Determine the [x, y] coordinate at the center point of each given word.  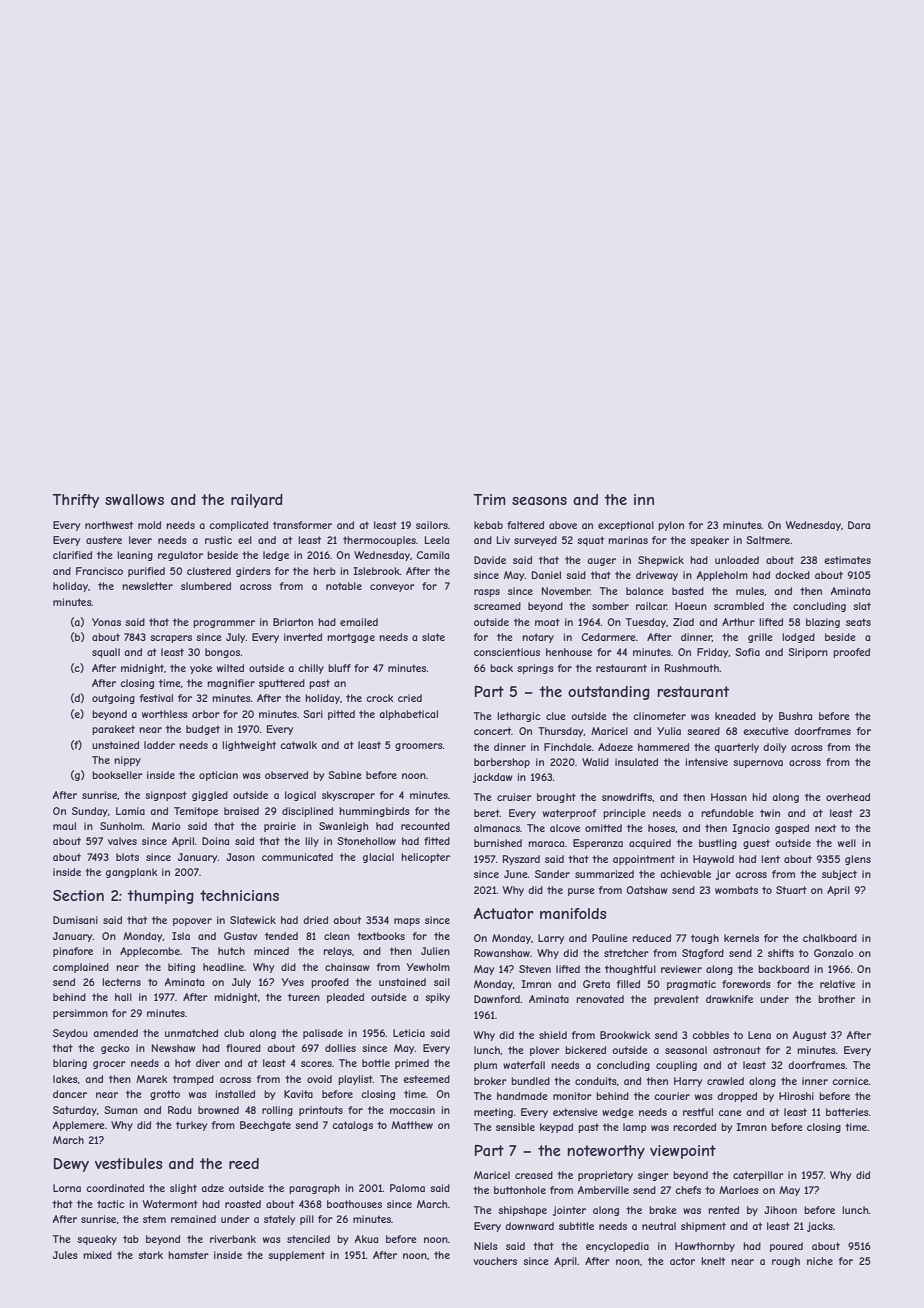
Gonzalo [834, 953]
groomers [419, 747]
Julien [435, 951]
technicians [239, 895]
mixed [97, 1255]
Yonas [106, 622]
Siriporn [808, 653]
